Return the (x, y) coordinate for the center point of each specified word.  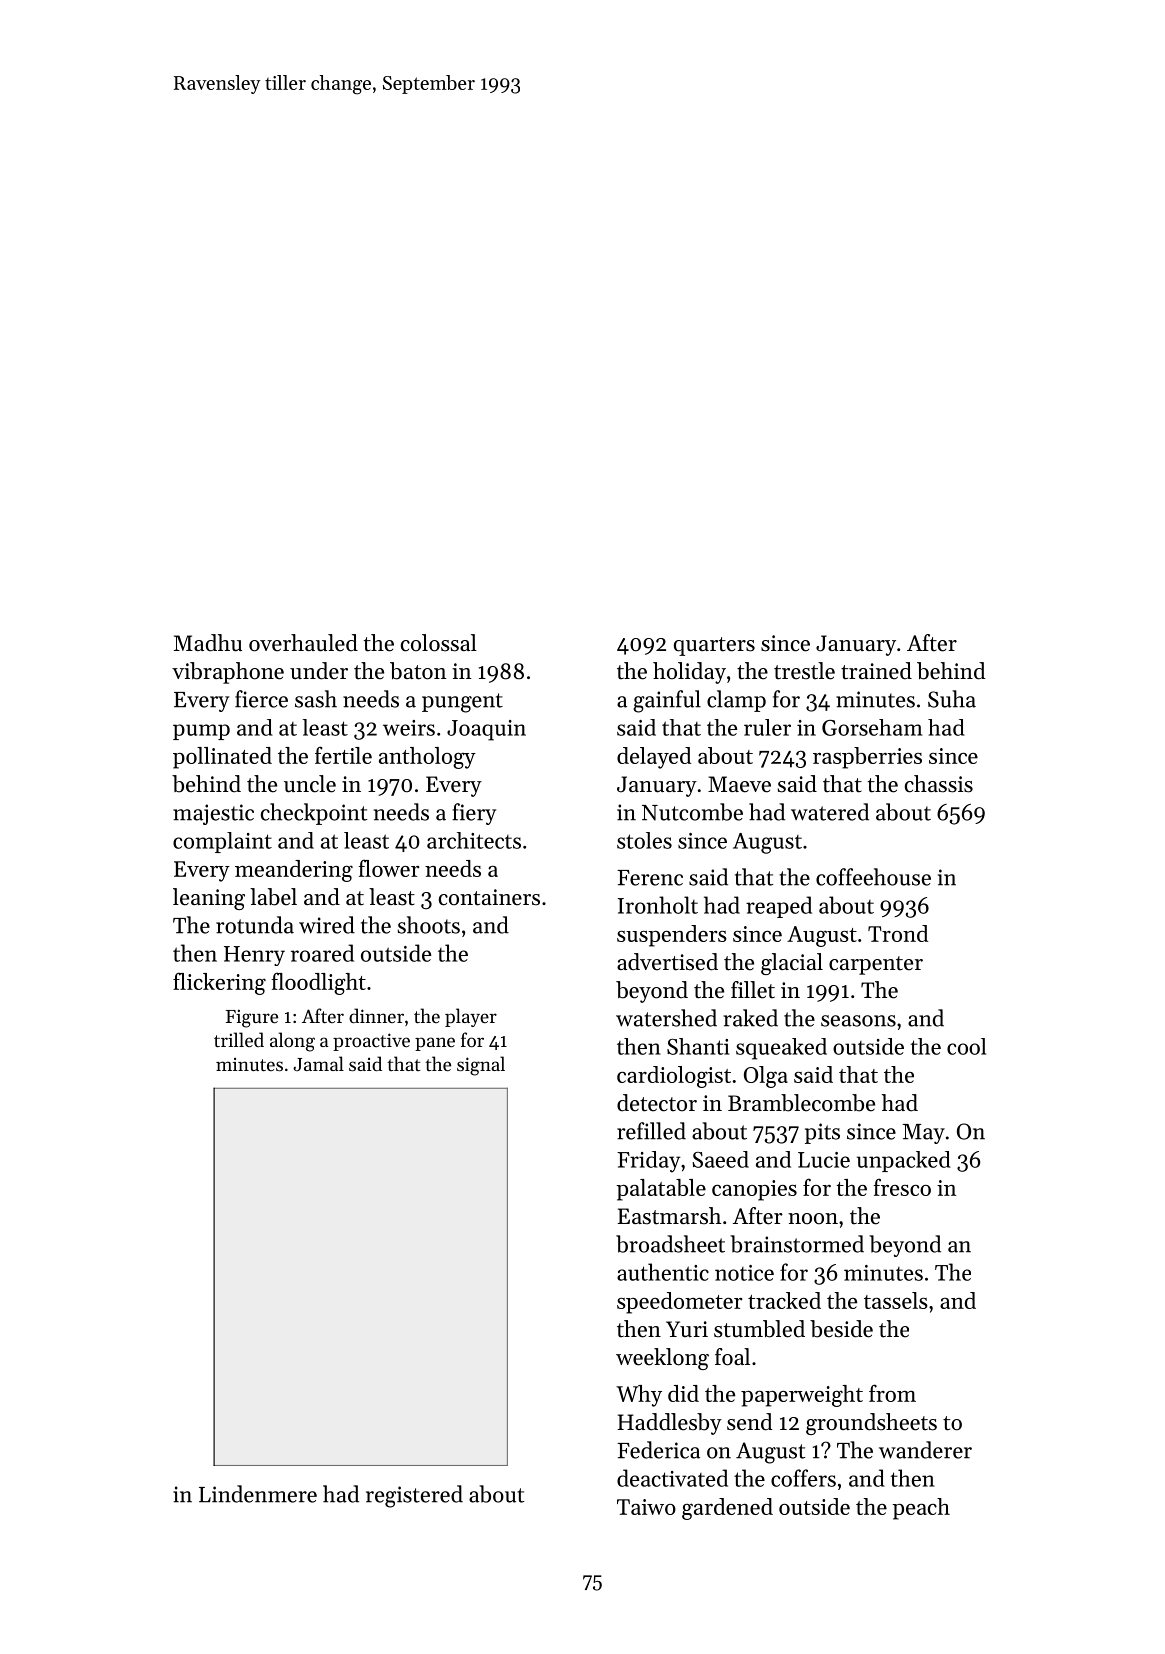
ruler (767, 727)
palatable (661, 1190)
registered (414, 1496)
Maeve (739, 784)
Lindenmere (258, 1494)
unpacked (904, 1161)
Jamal (318, 1063)
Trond (898, 933)
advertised (667, 962)
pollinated (222, 758)
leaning (209, 899)
